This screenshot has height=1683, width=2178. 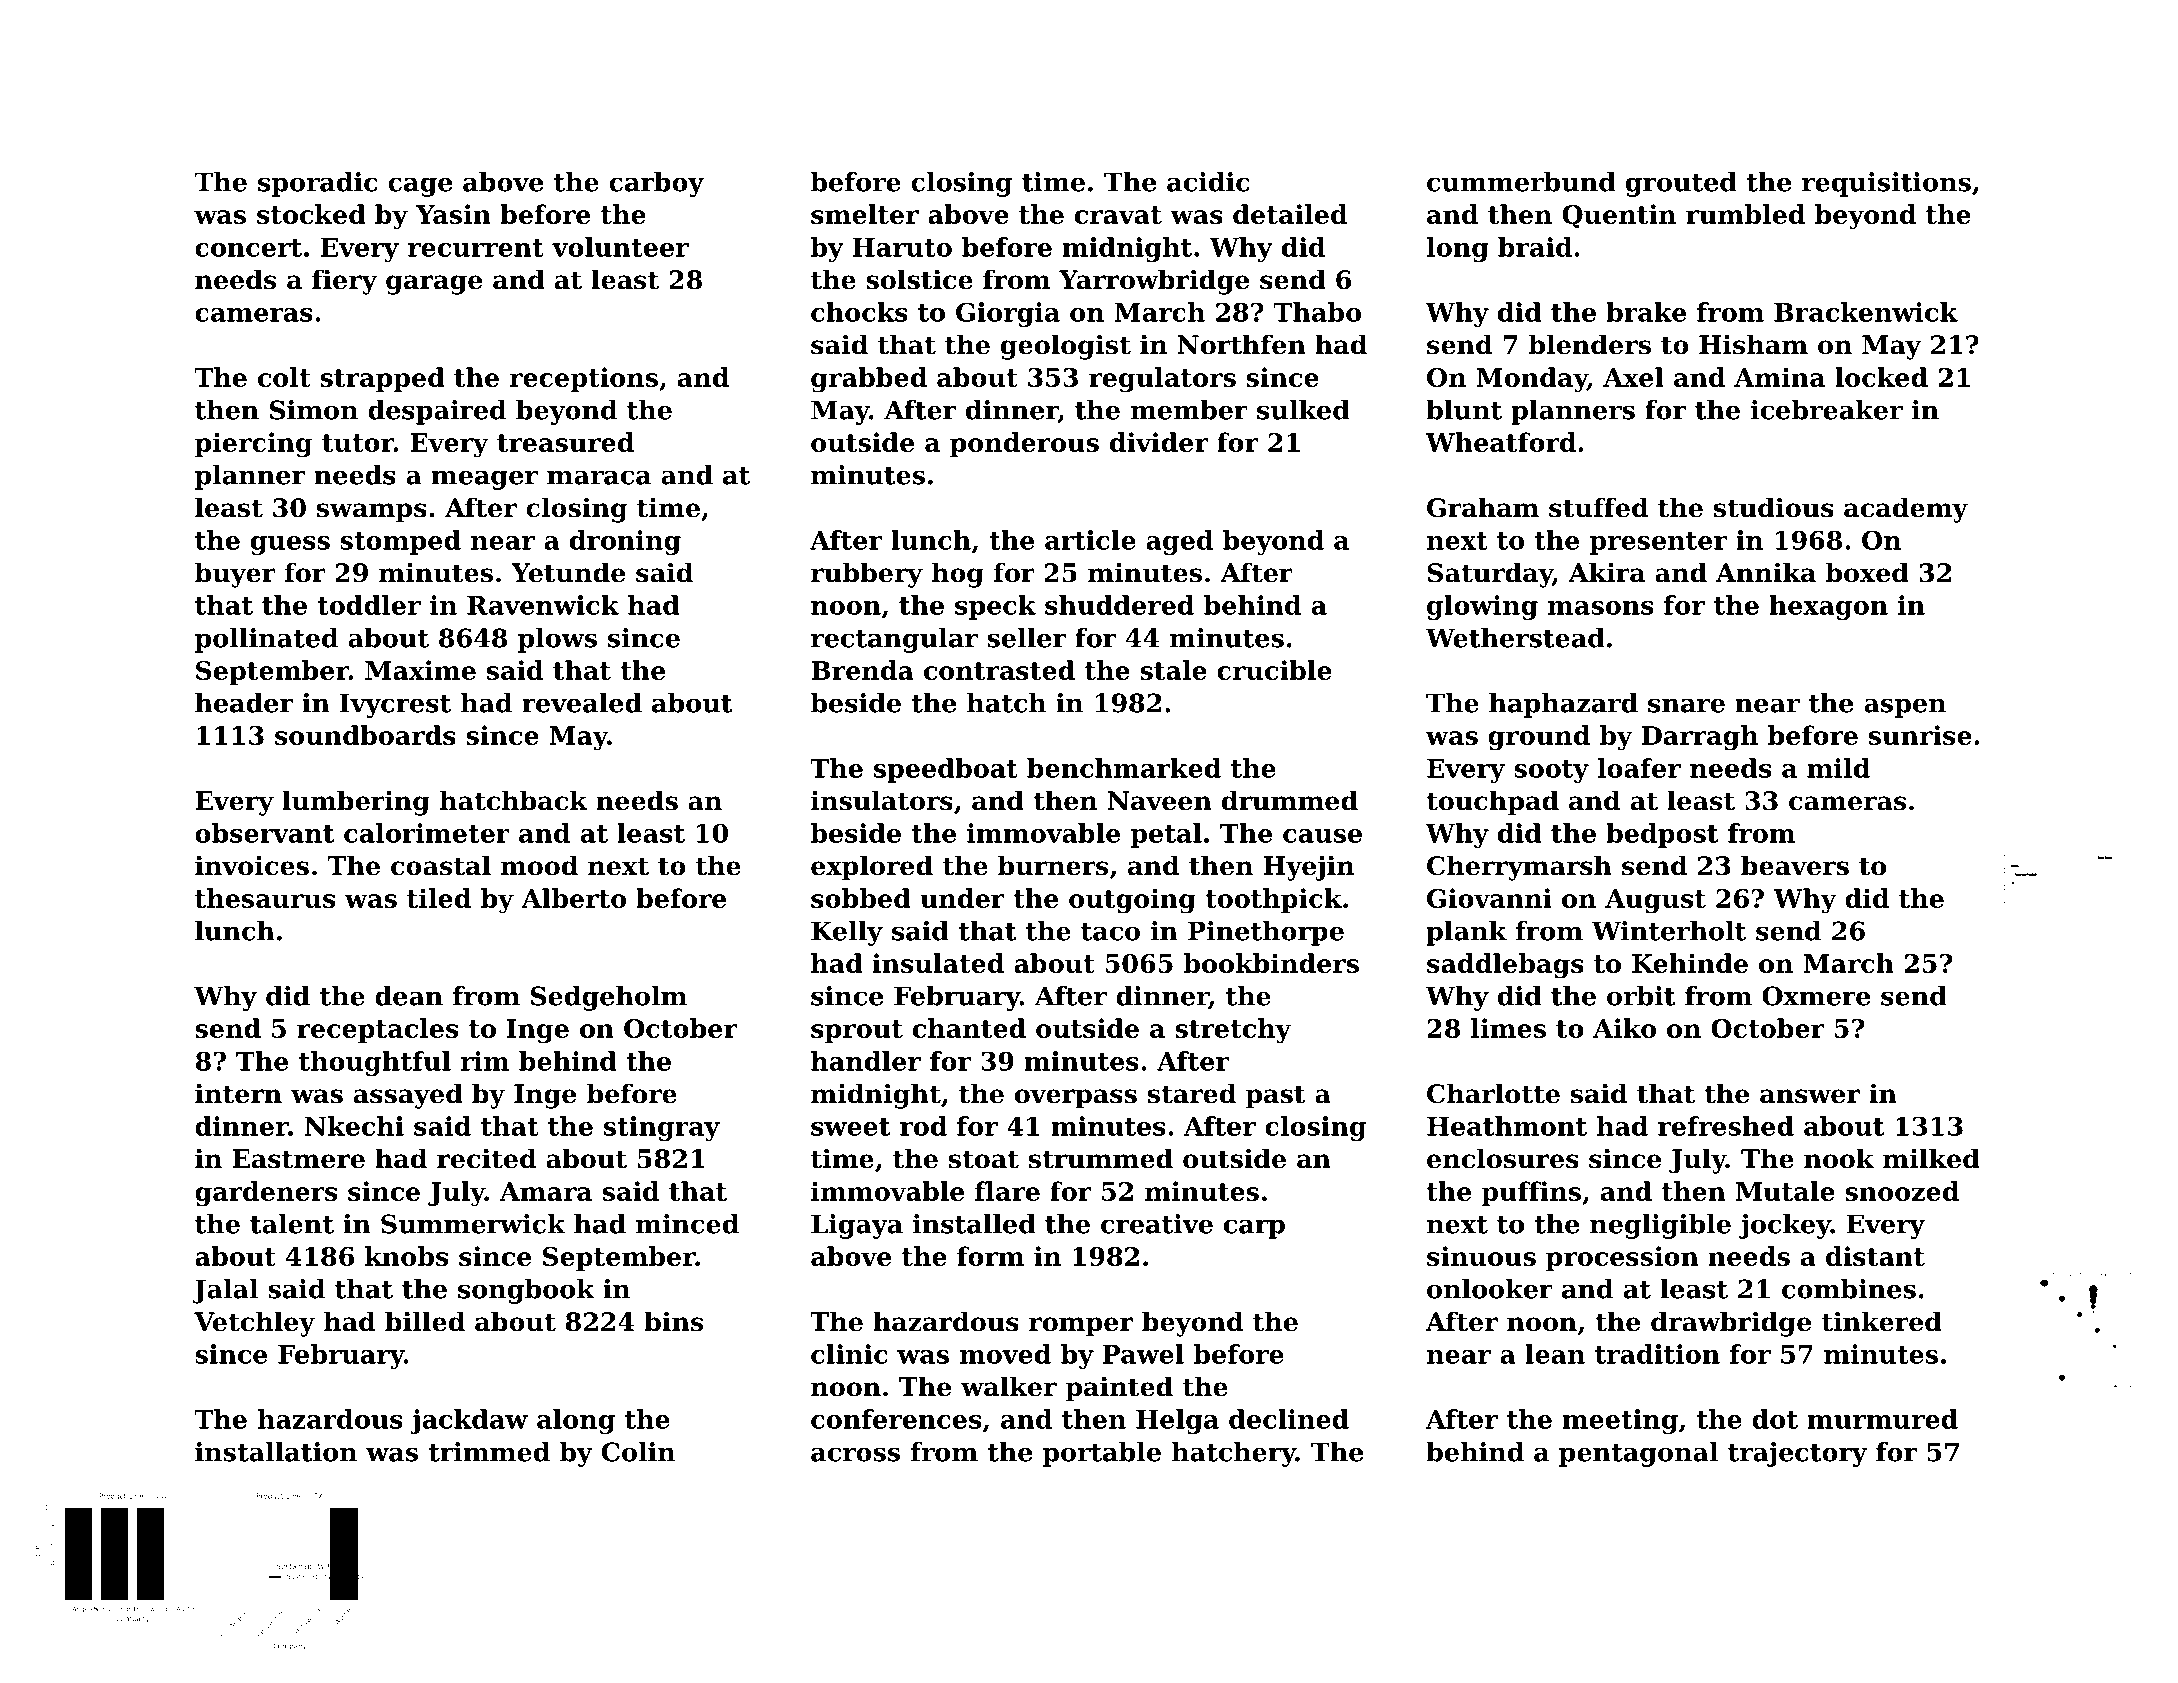 What do you see at coordinates (476, 248) in the screenshot?
I see `recurrent` at bounding box center [476, 248].
